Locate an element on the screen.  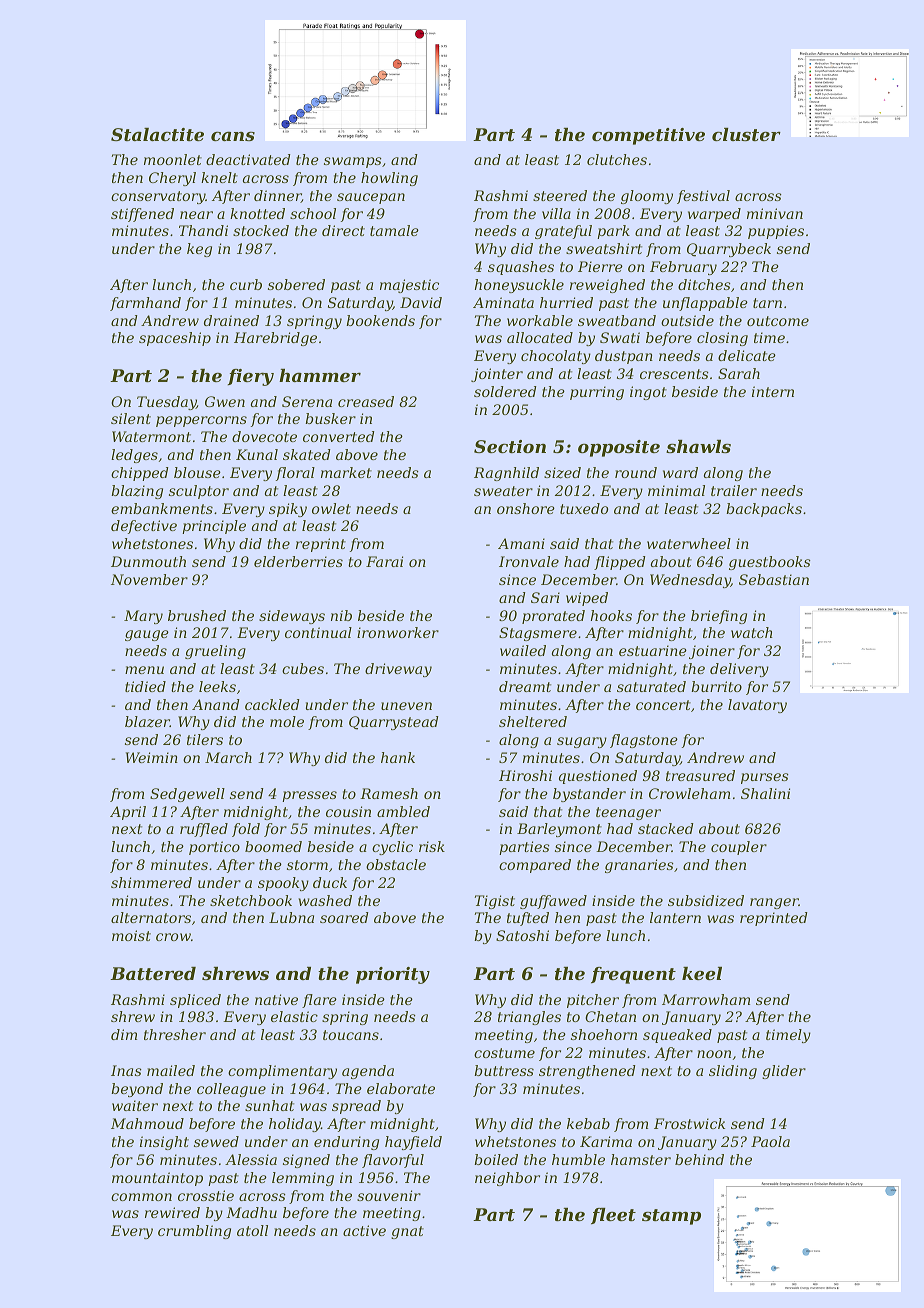
watch is located at coordinates (752, 632).
